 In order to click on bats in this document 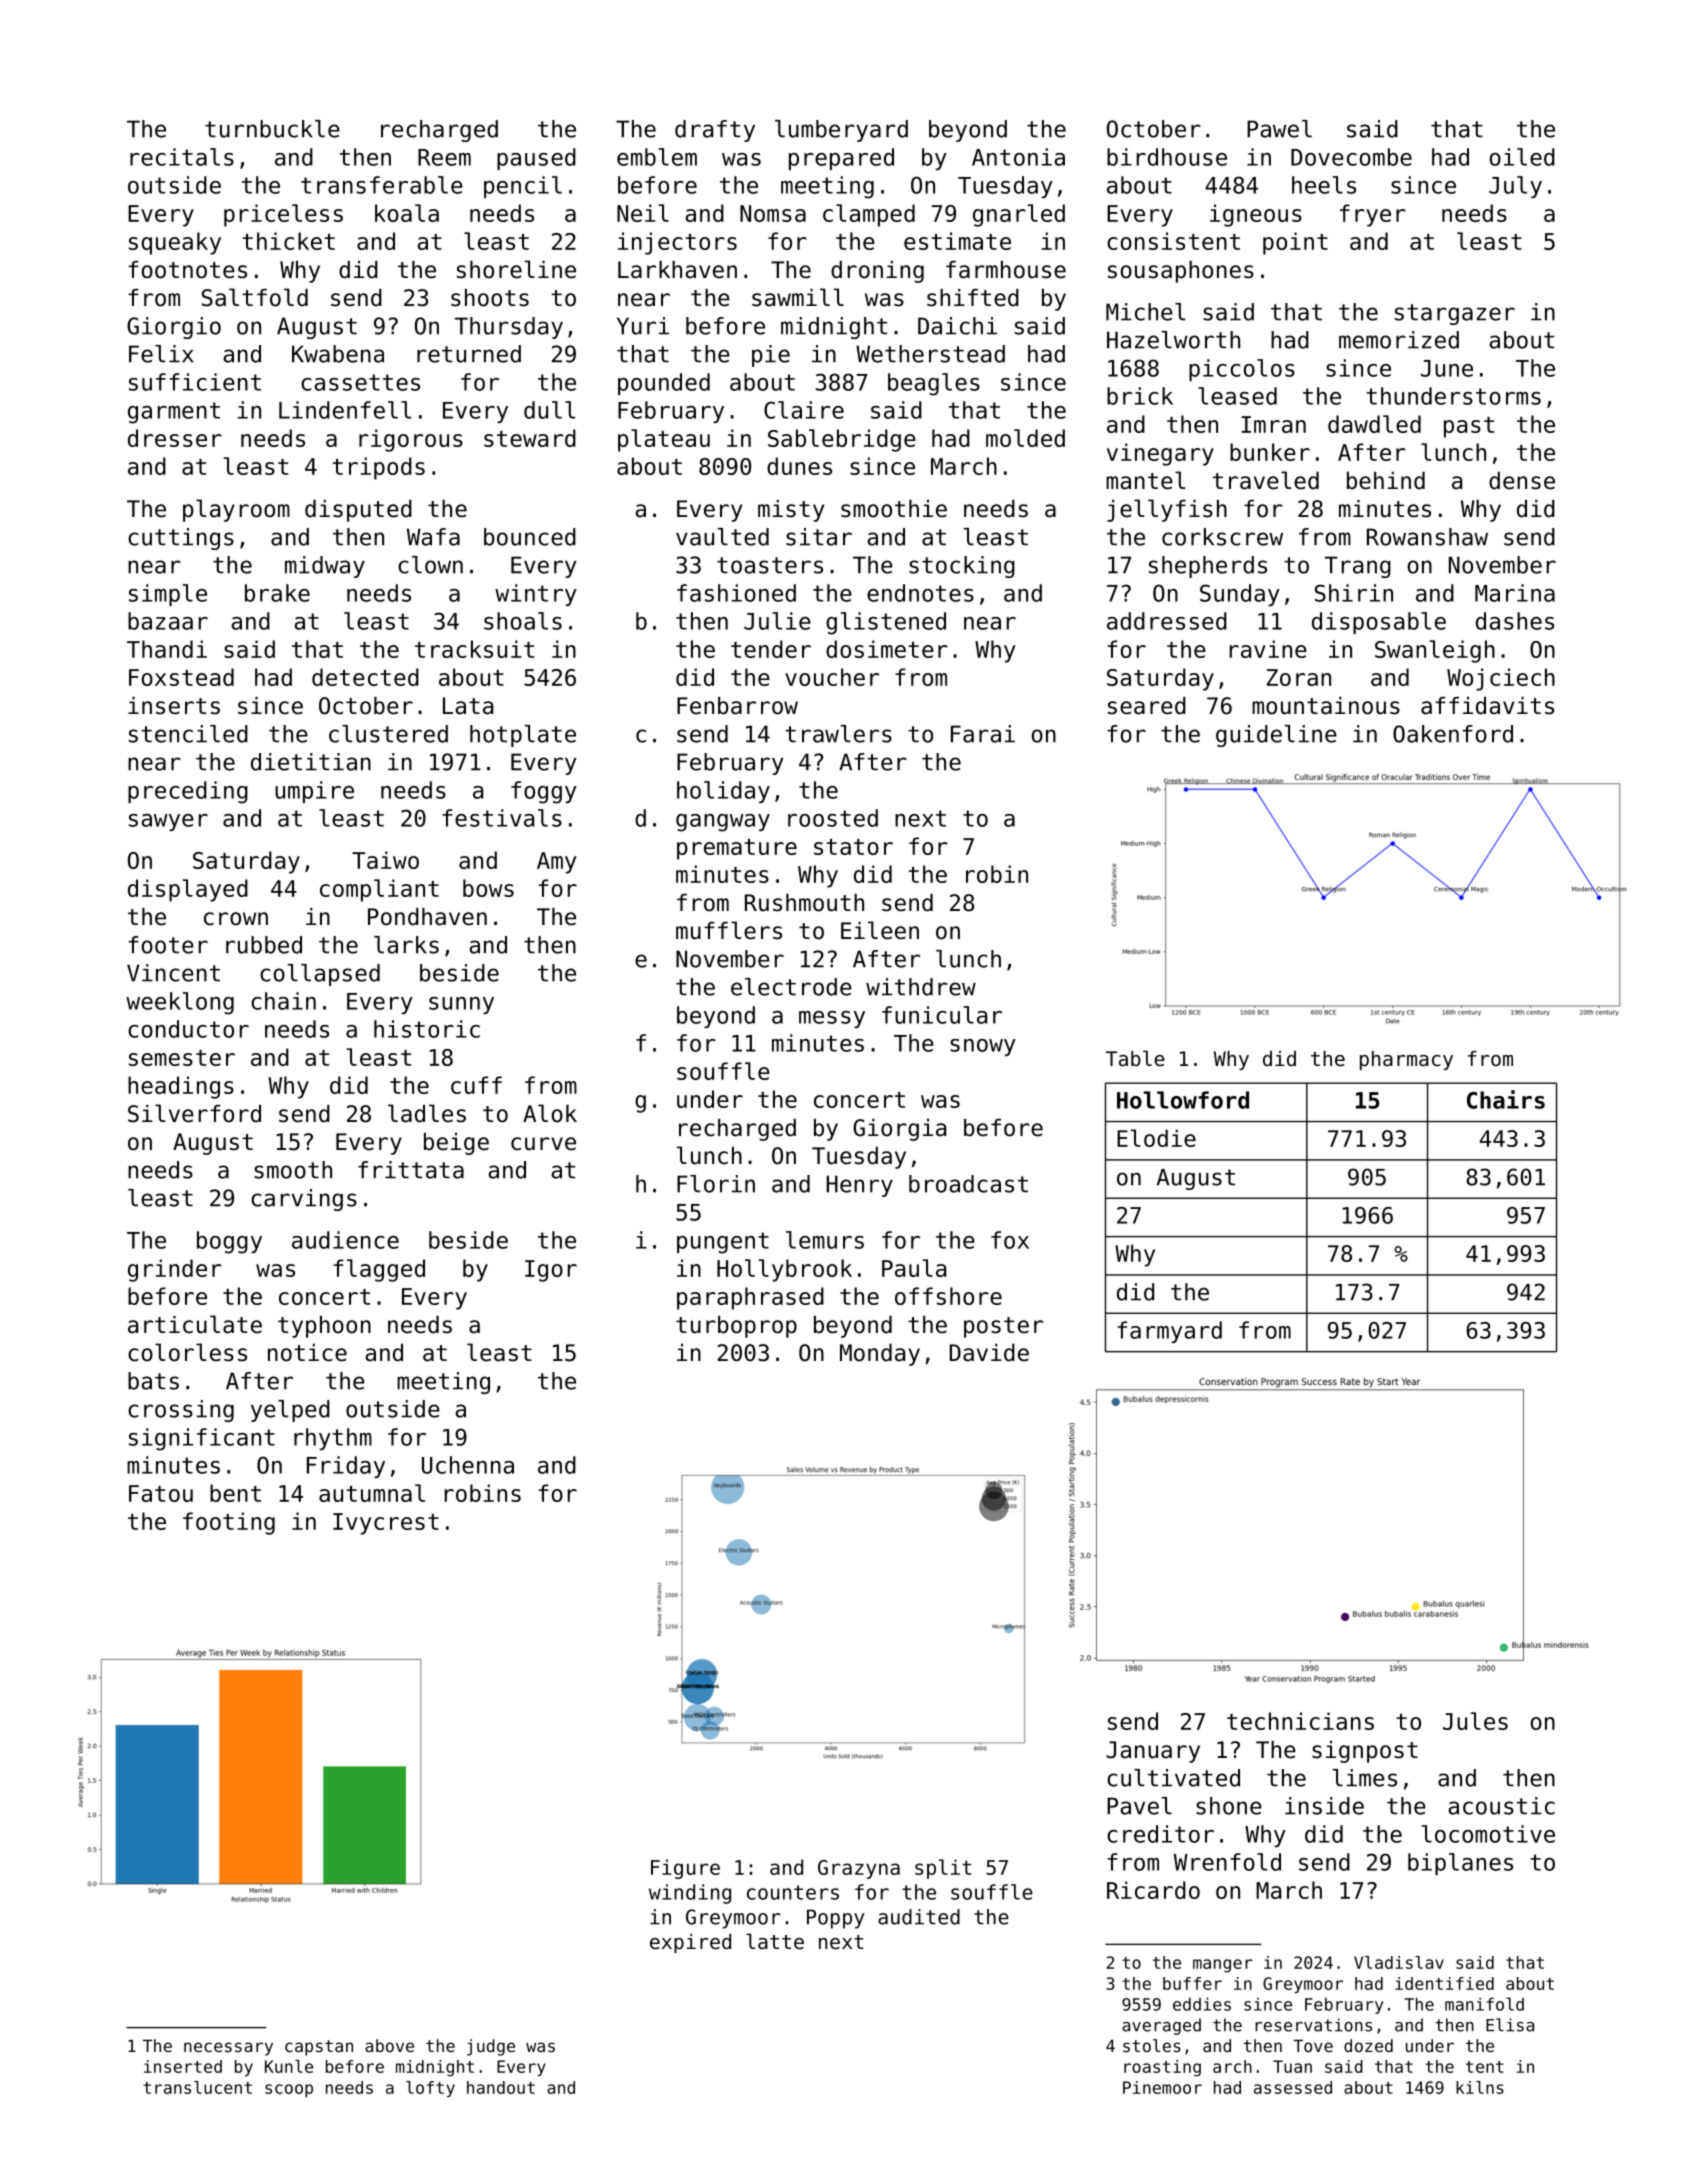, I will do `click(153, 1381)`.
